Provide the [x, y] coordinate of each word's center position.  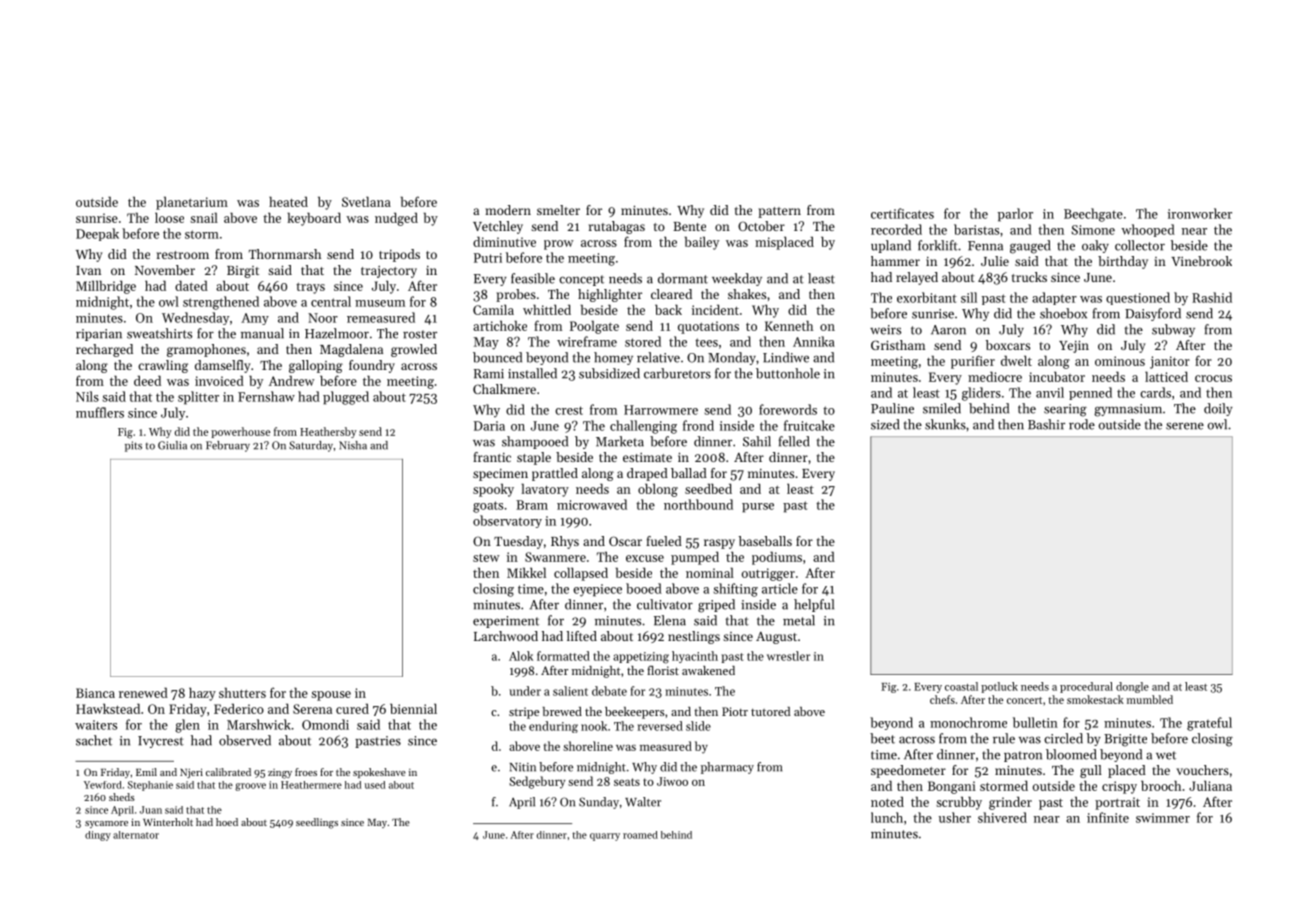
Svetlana [366, 201]
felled [794, 441]
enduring [553, 727]
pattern [779, 212]
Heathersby [328, 432]
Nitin [522, 767]
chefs [942, 699]
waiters [96, 725]
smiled [942, 408]
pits [133, 446]
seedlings [317, 823]
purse [758, 508]
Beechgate [1093, 215]
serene [1185, 426]
